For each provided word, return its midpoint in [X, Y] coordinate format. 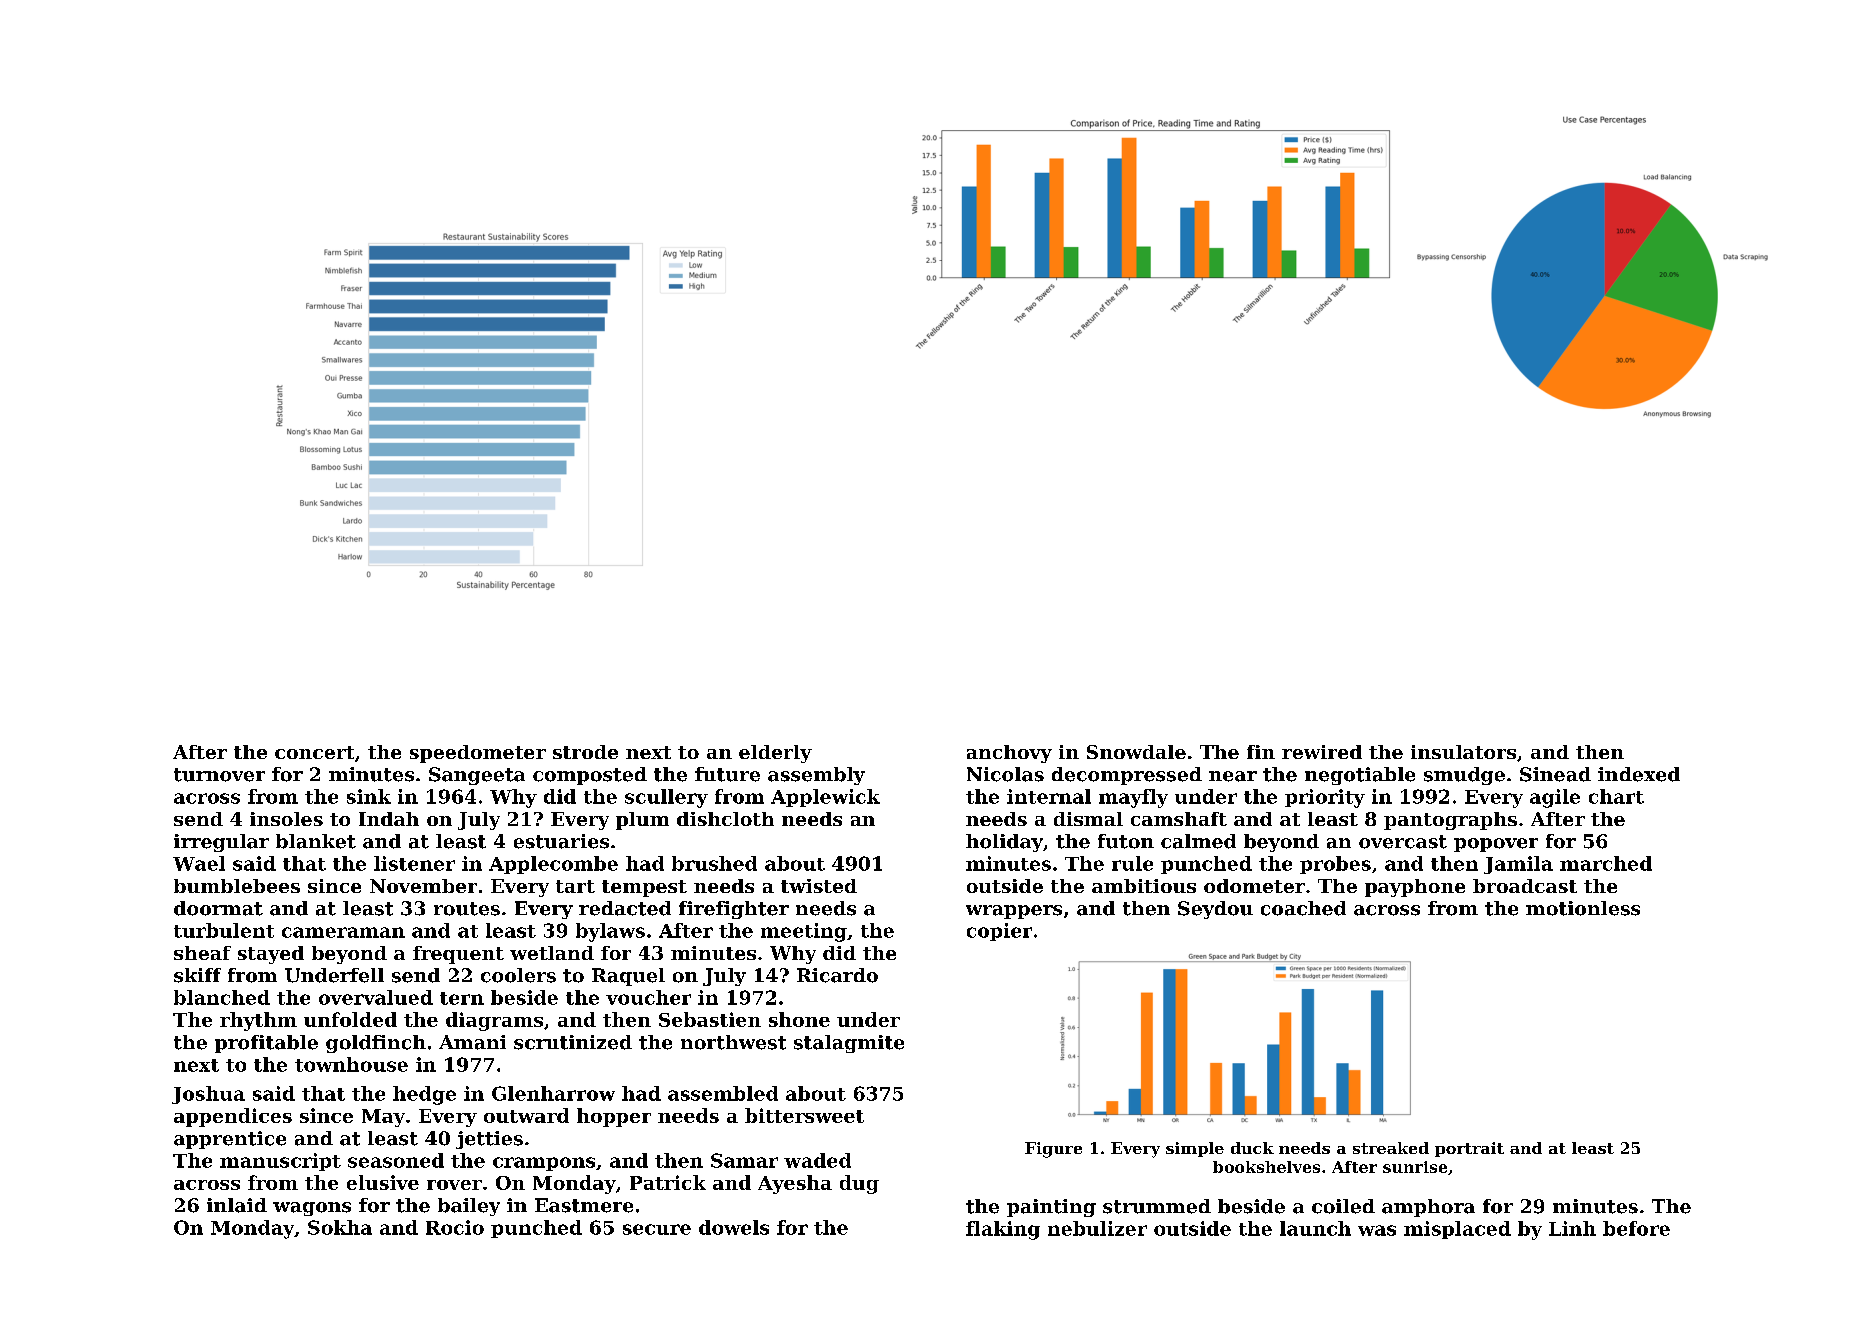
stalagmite [849, 1044]
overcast [1403, 842]
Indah [389, 819]
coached [1303, 908]
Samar [744, 1160]
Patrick [668, 1182]
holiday [1004, 843]
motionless [1583, 908]
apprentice [230, 1140]
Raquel [628, 977]
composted [590, 776]
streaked [1391, 1148]
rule [1132, 863]
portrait [1469, 1149]
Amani [472, 1042]
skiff [197, 975]
